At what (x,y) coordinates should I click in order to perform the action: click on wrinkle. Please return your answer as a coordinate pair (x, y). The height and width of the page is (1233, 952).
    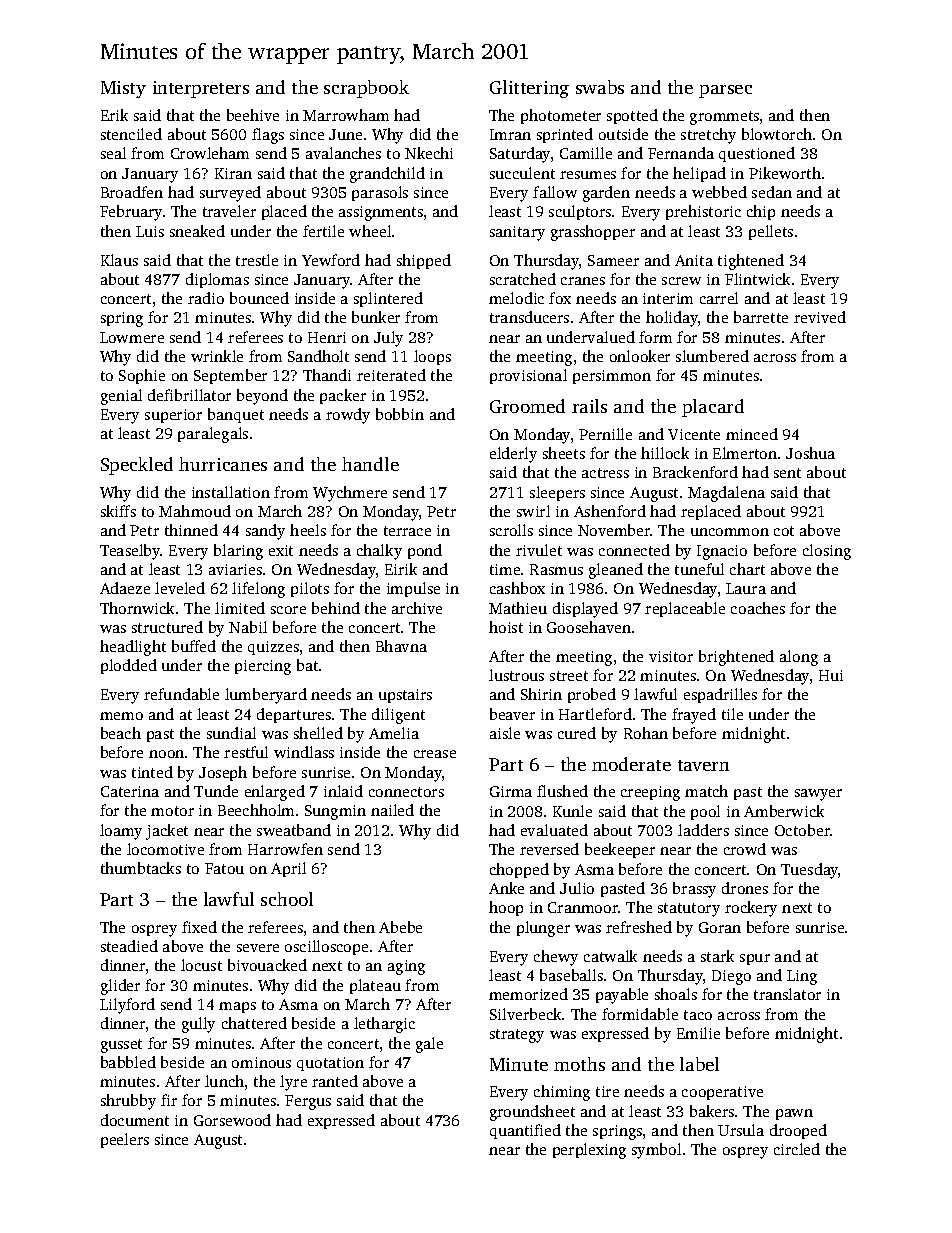
    Looking at the image, I should click on (217, 356).
